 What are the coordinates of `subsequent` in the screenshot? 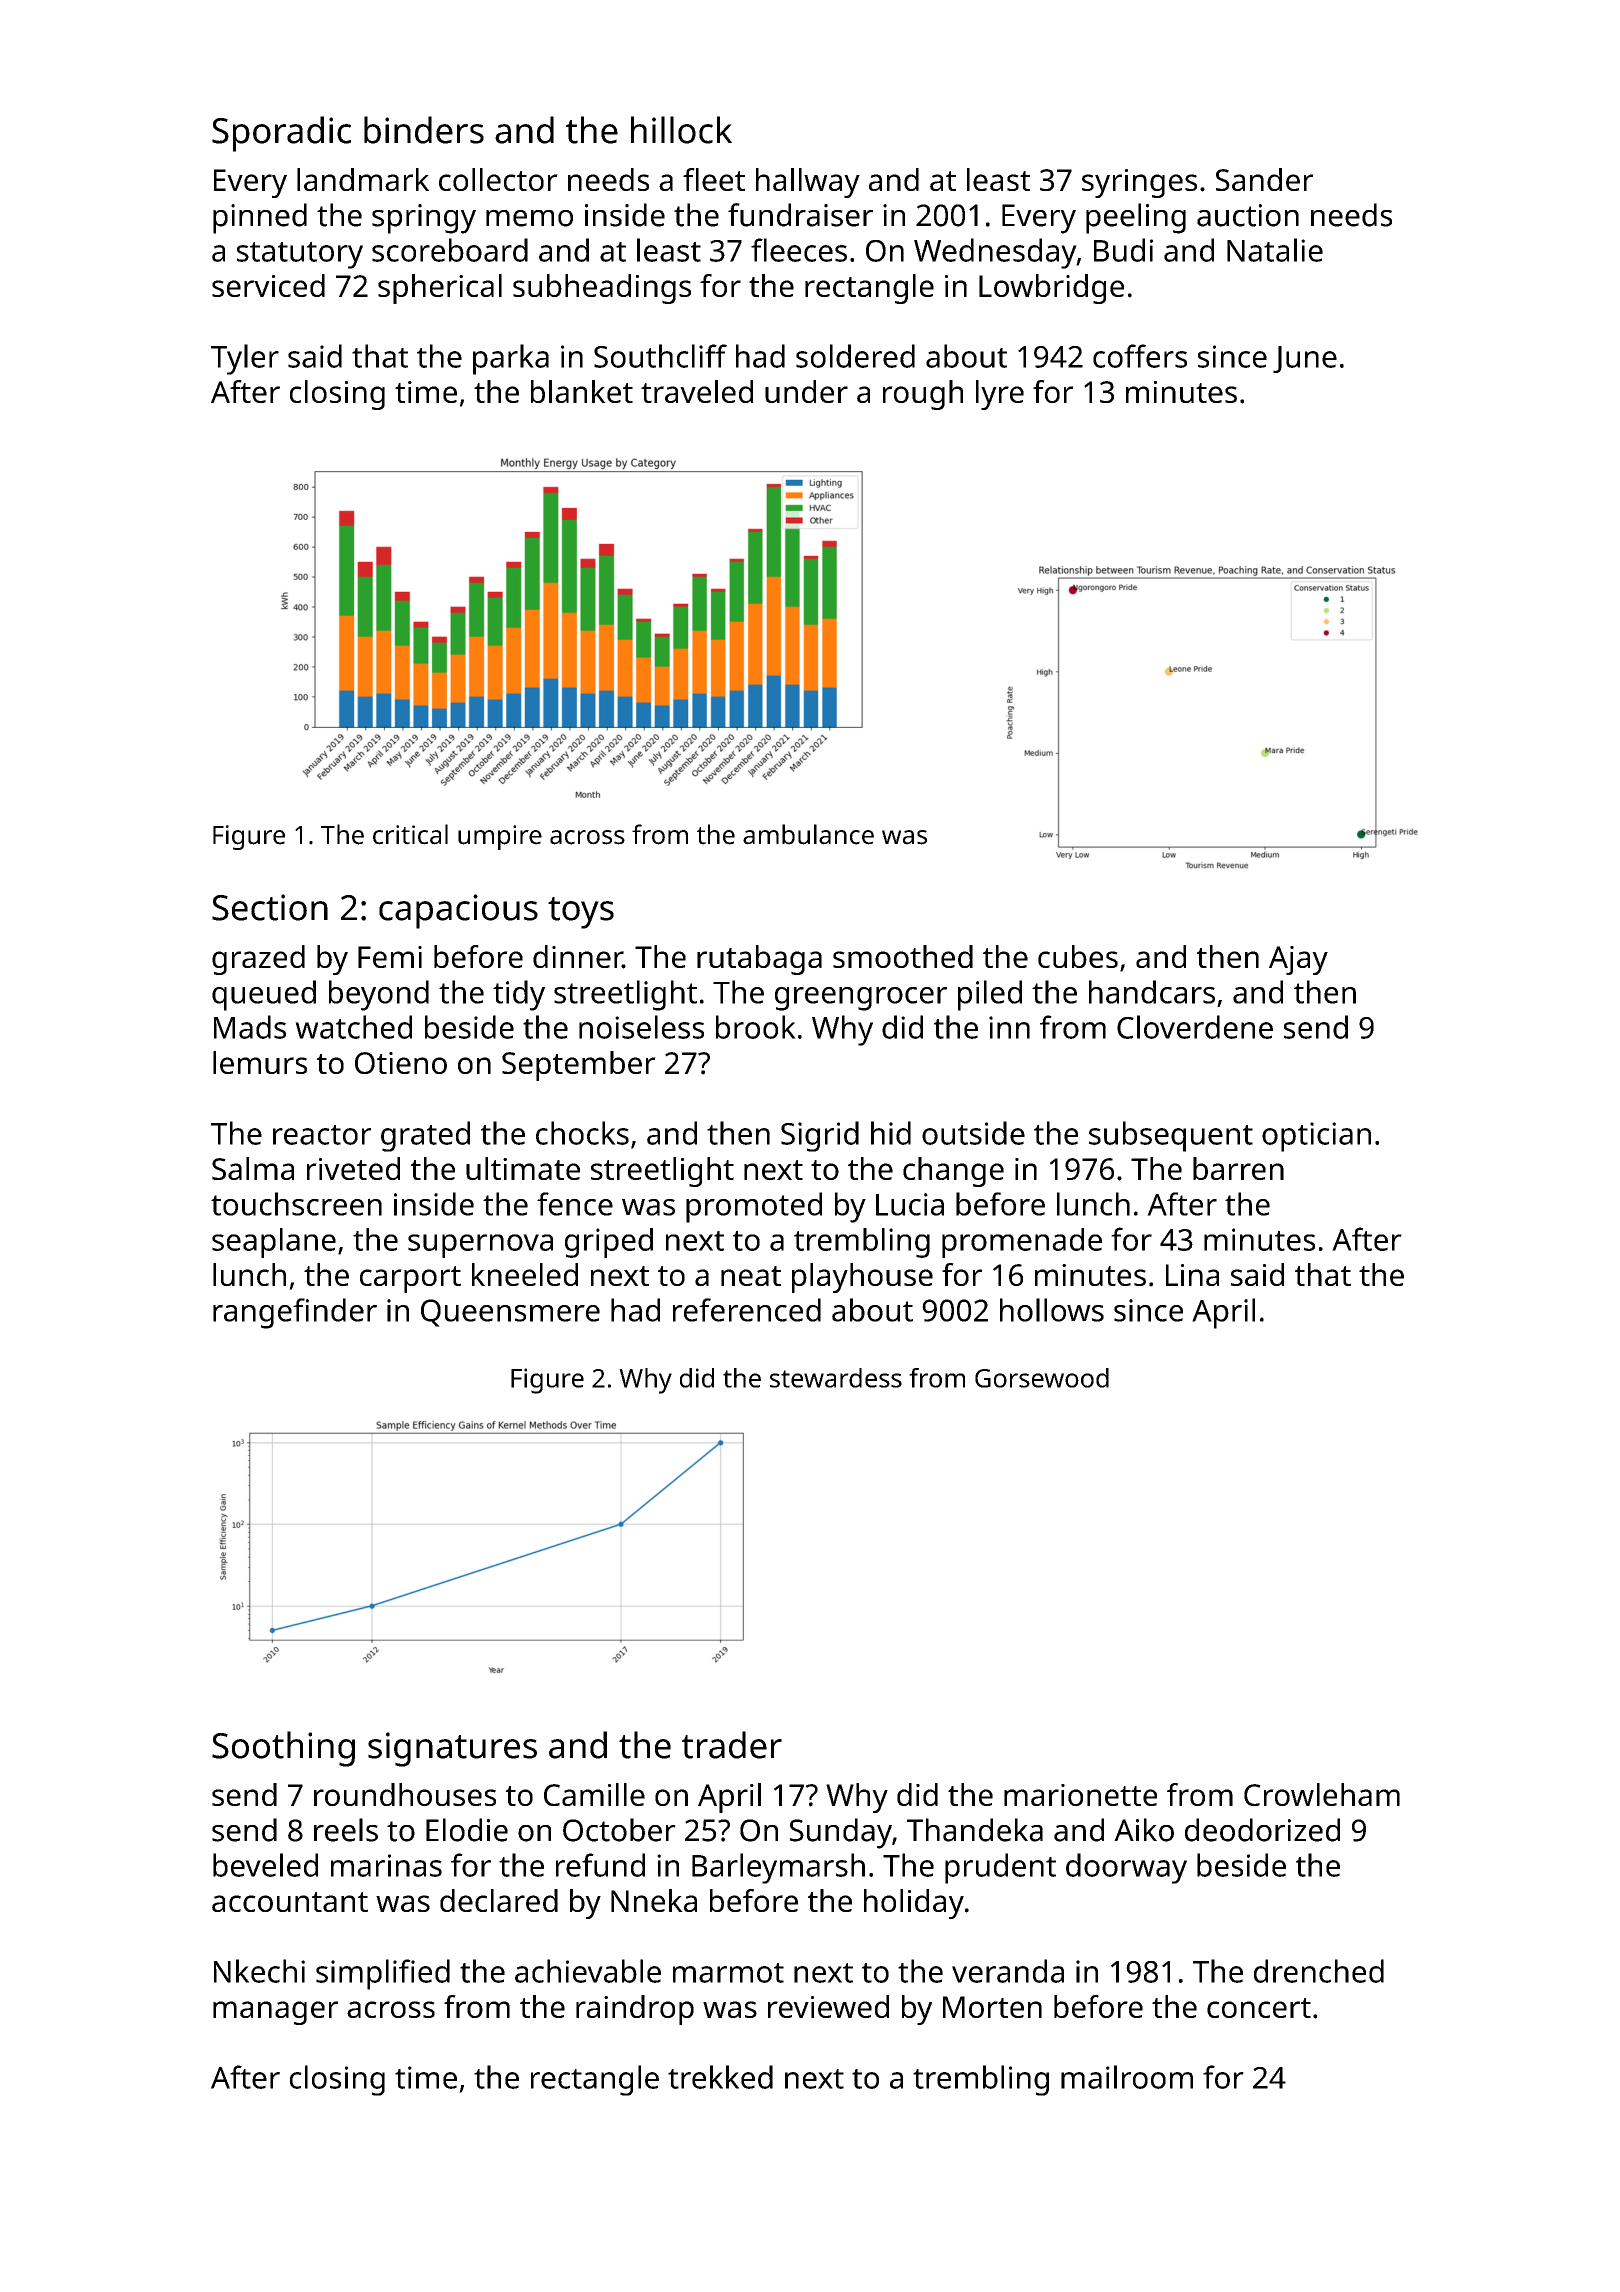 It's located at (1171, 1136).
